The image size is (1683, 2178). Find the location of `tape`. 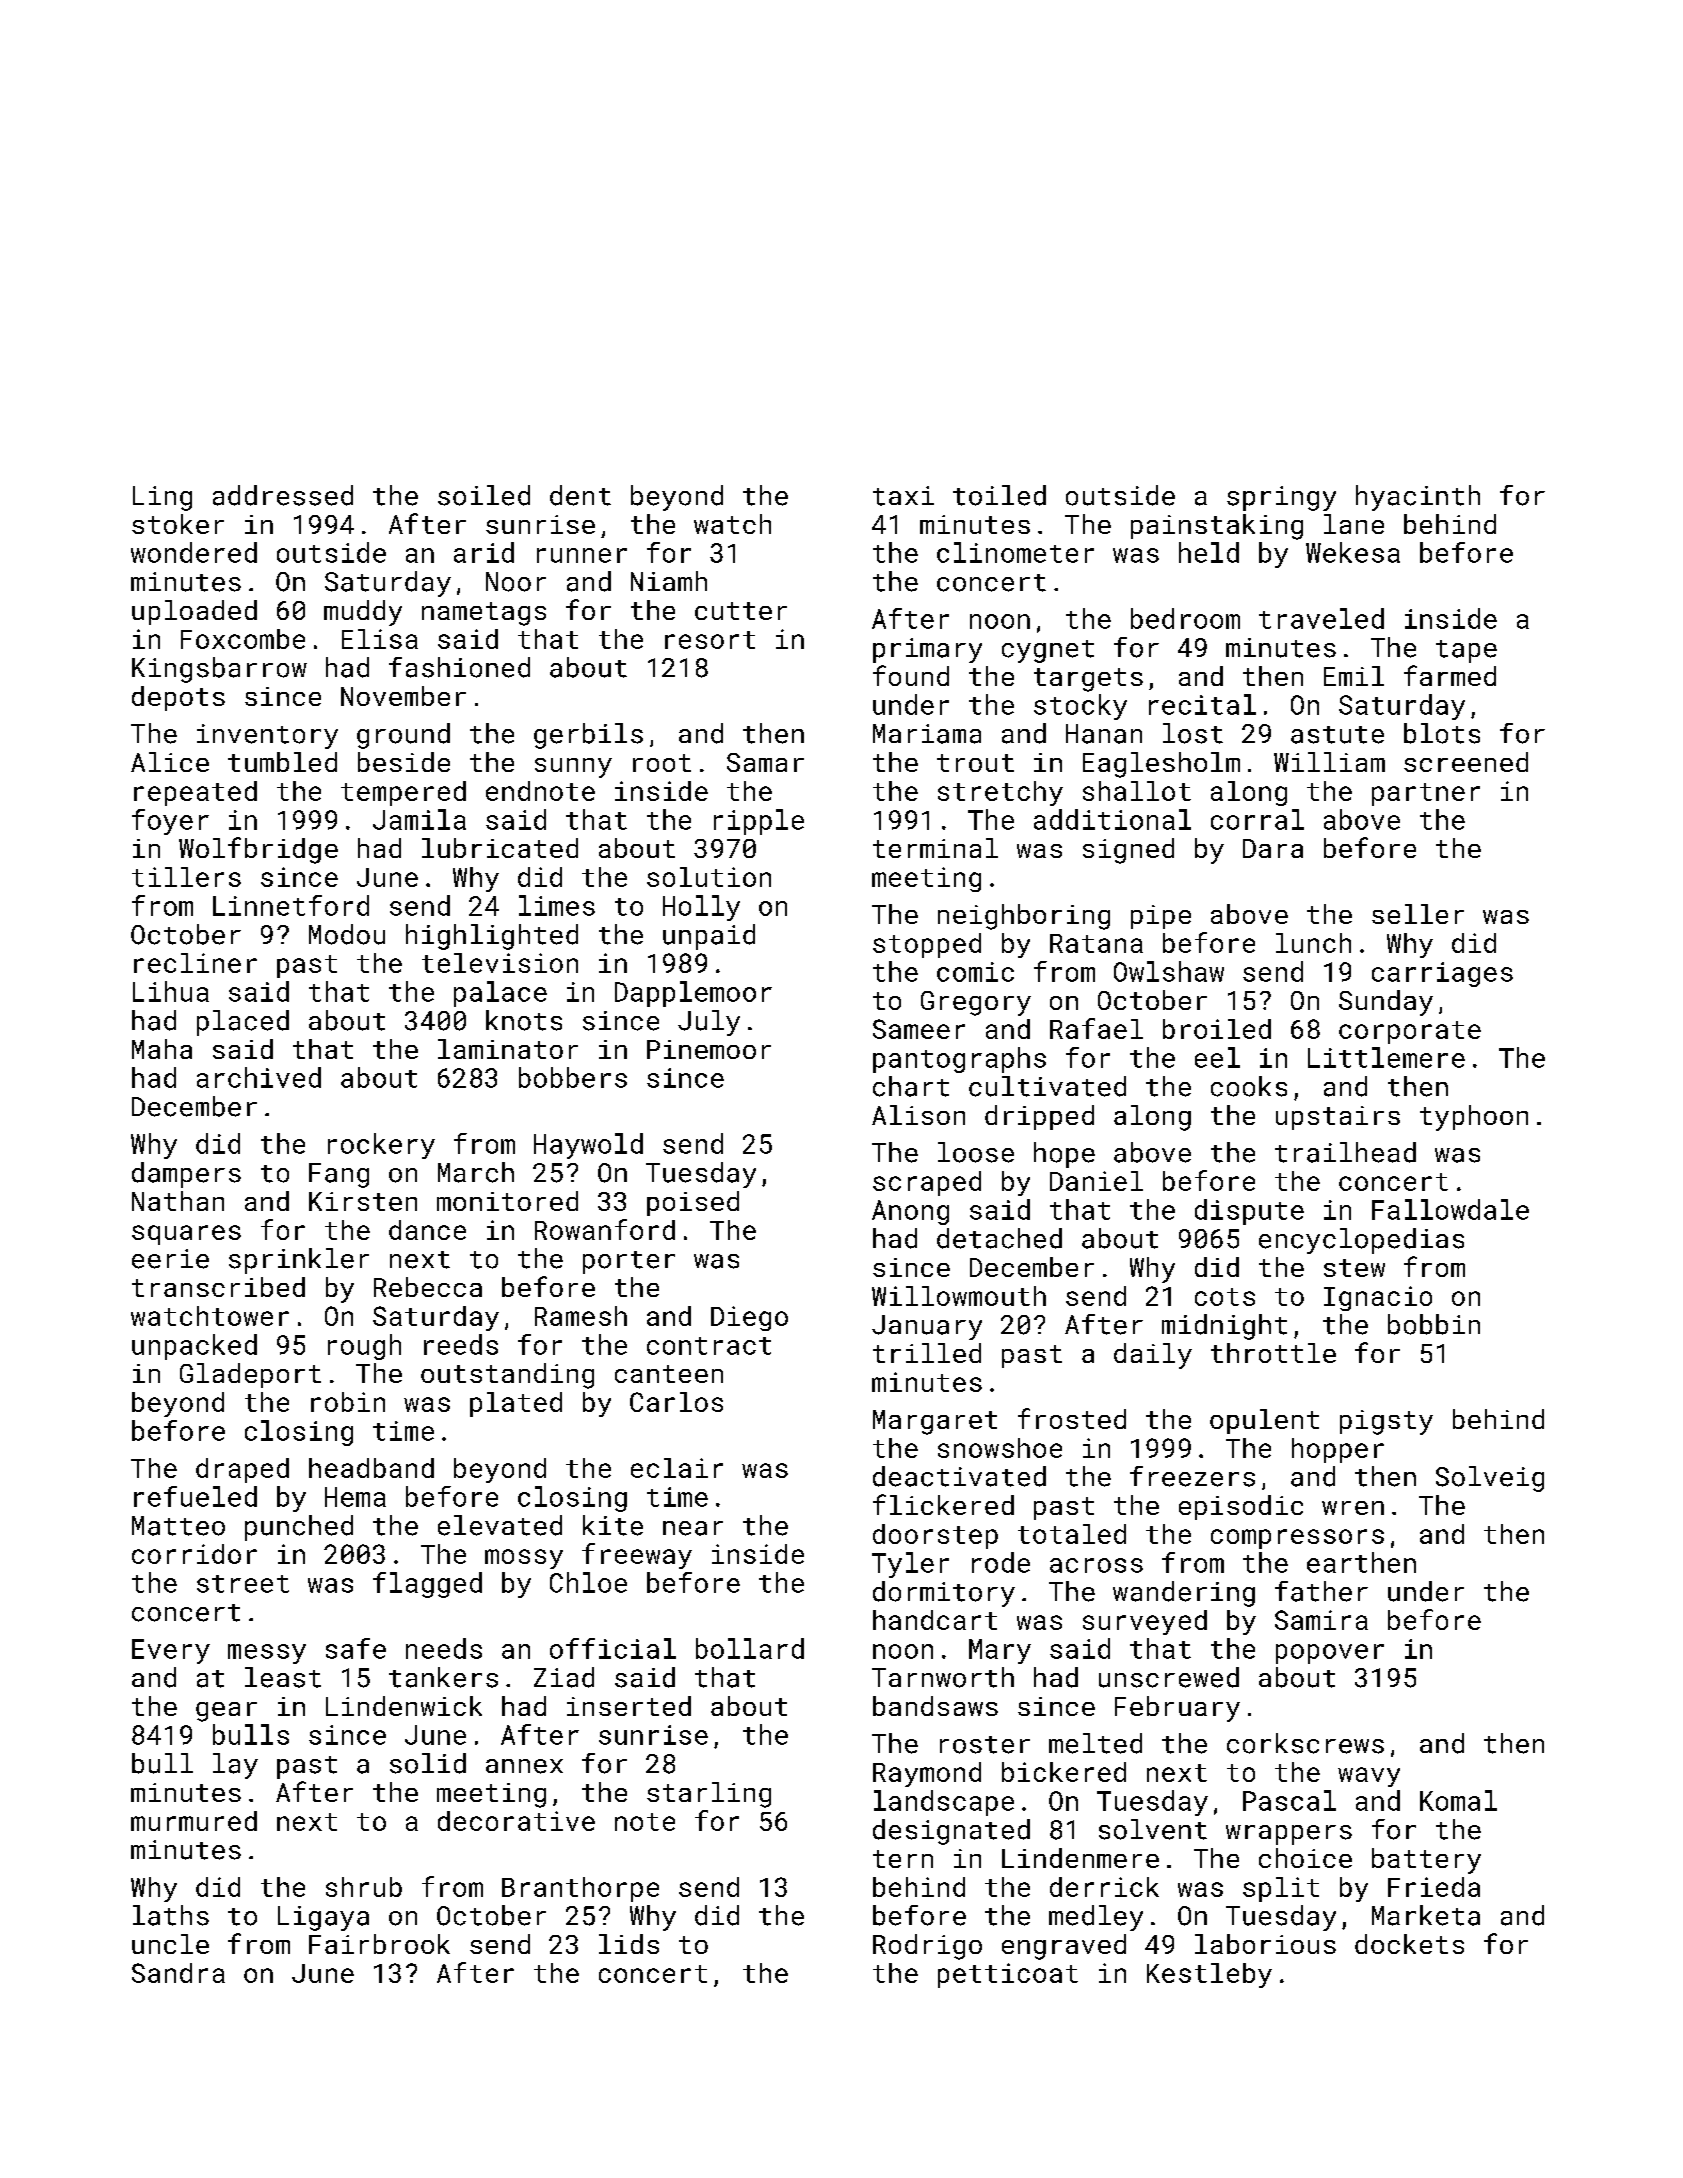

tape is located at coordinates (1466, 651).
